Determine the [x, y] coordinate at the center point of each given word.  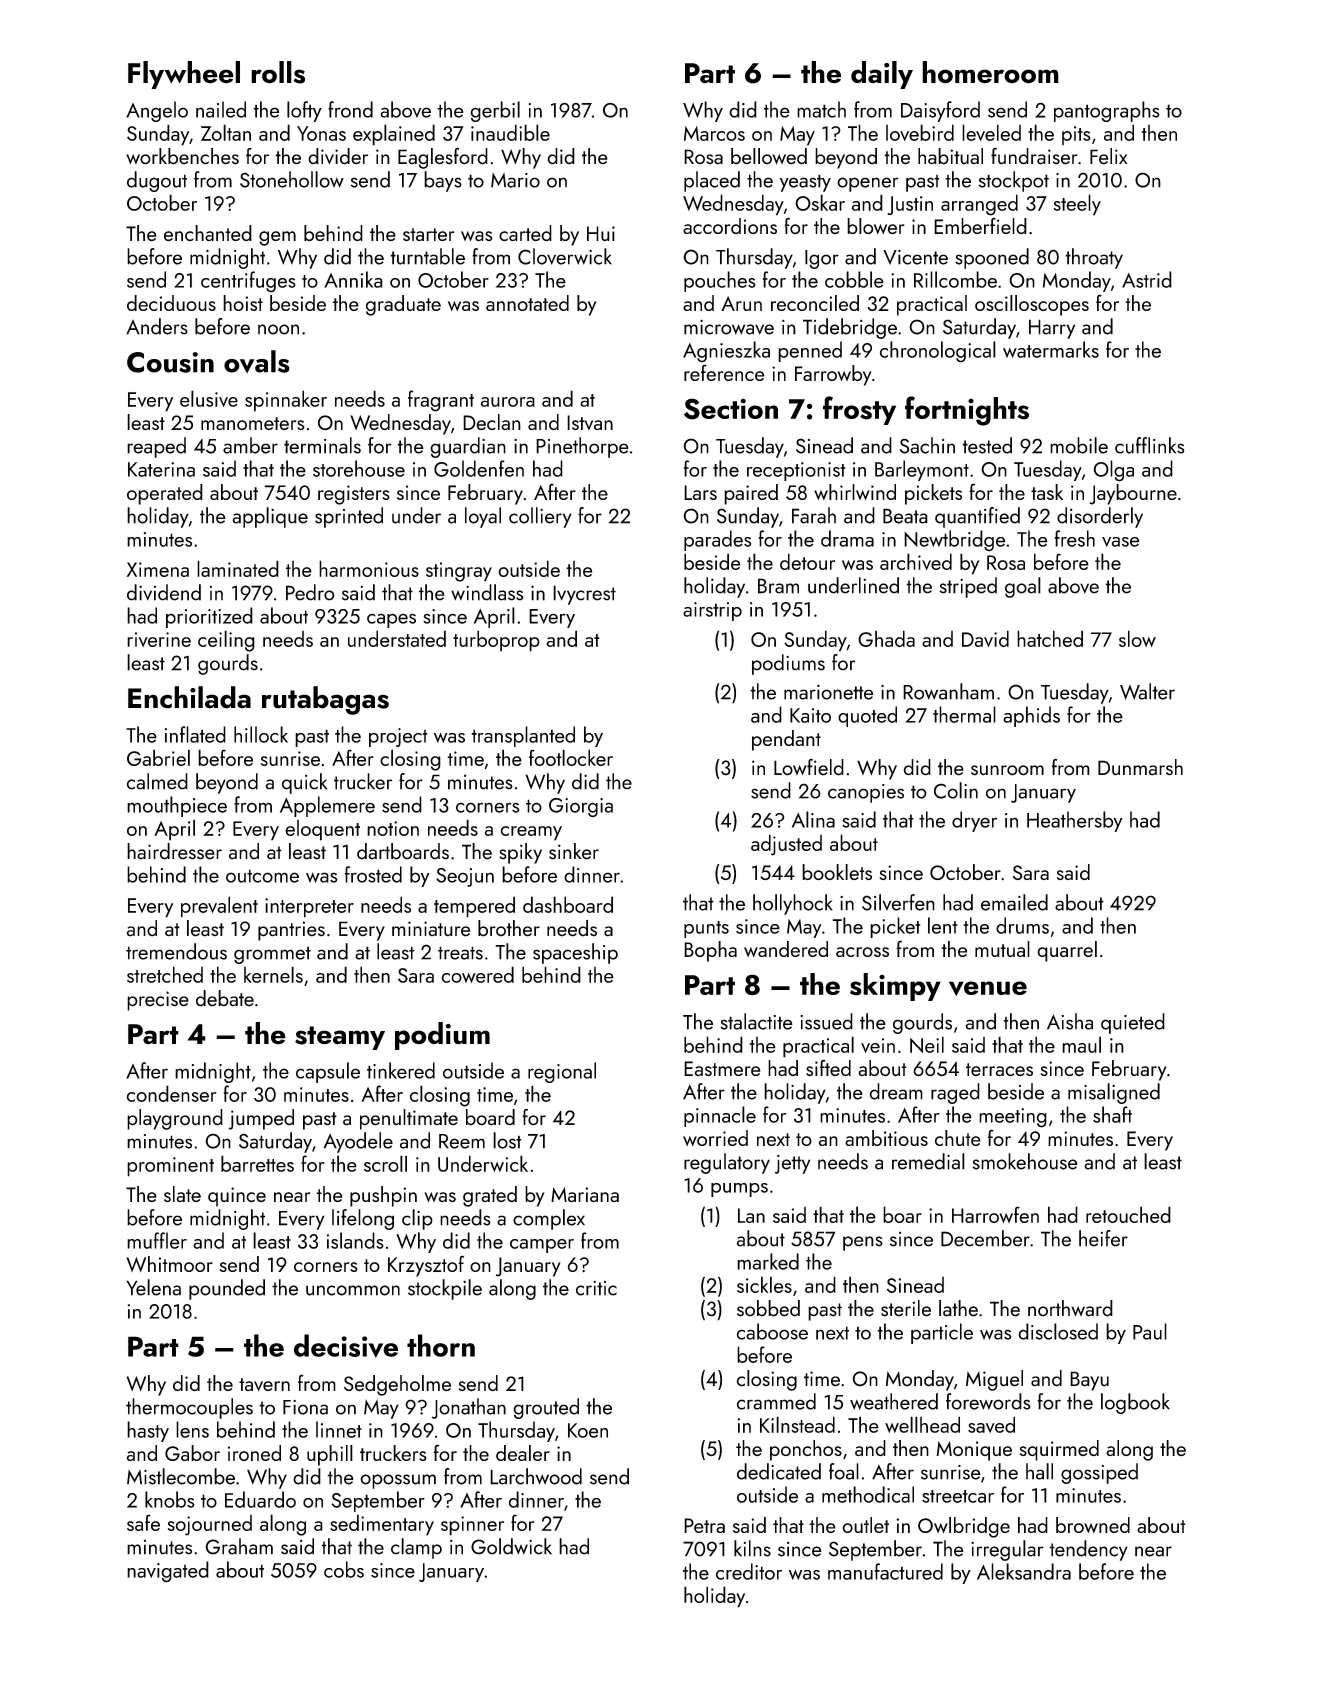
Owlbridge [964, 1527]
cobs [344, 1569]
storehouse [359, 468]
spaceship [575, 953]
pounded [227, 1289]
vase [1120, 542]
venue [988, 988]
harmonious [369, 568]
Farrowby [833, 375]
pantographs [1107, 111]
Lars [700, 492]
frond [350, 109]
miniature [431, 929]
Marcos [714, 133]
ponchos [806, 1450]
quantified [977, 517]
